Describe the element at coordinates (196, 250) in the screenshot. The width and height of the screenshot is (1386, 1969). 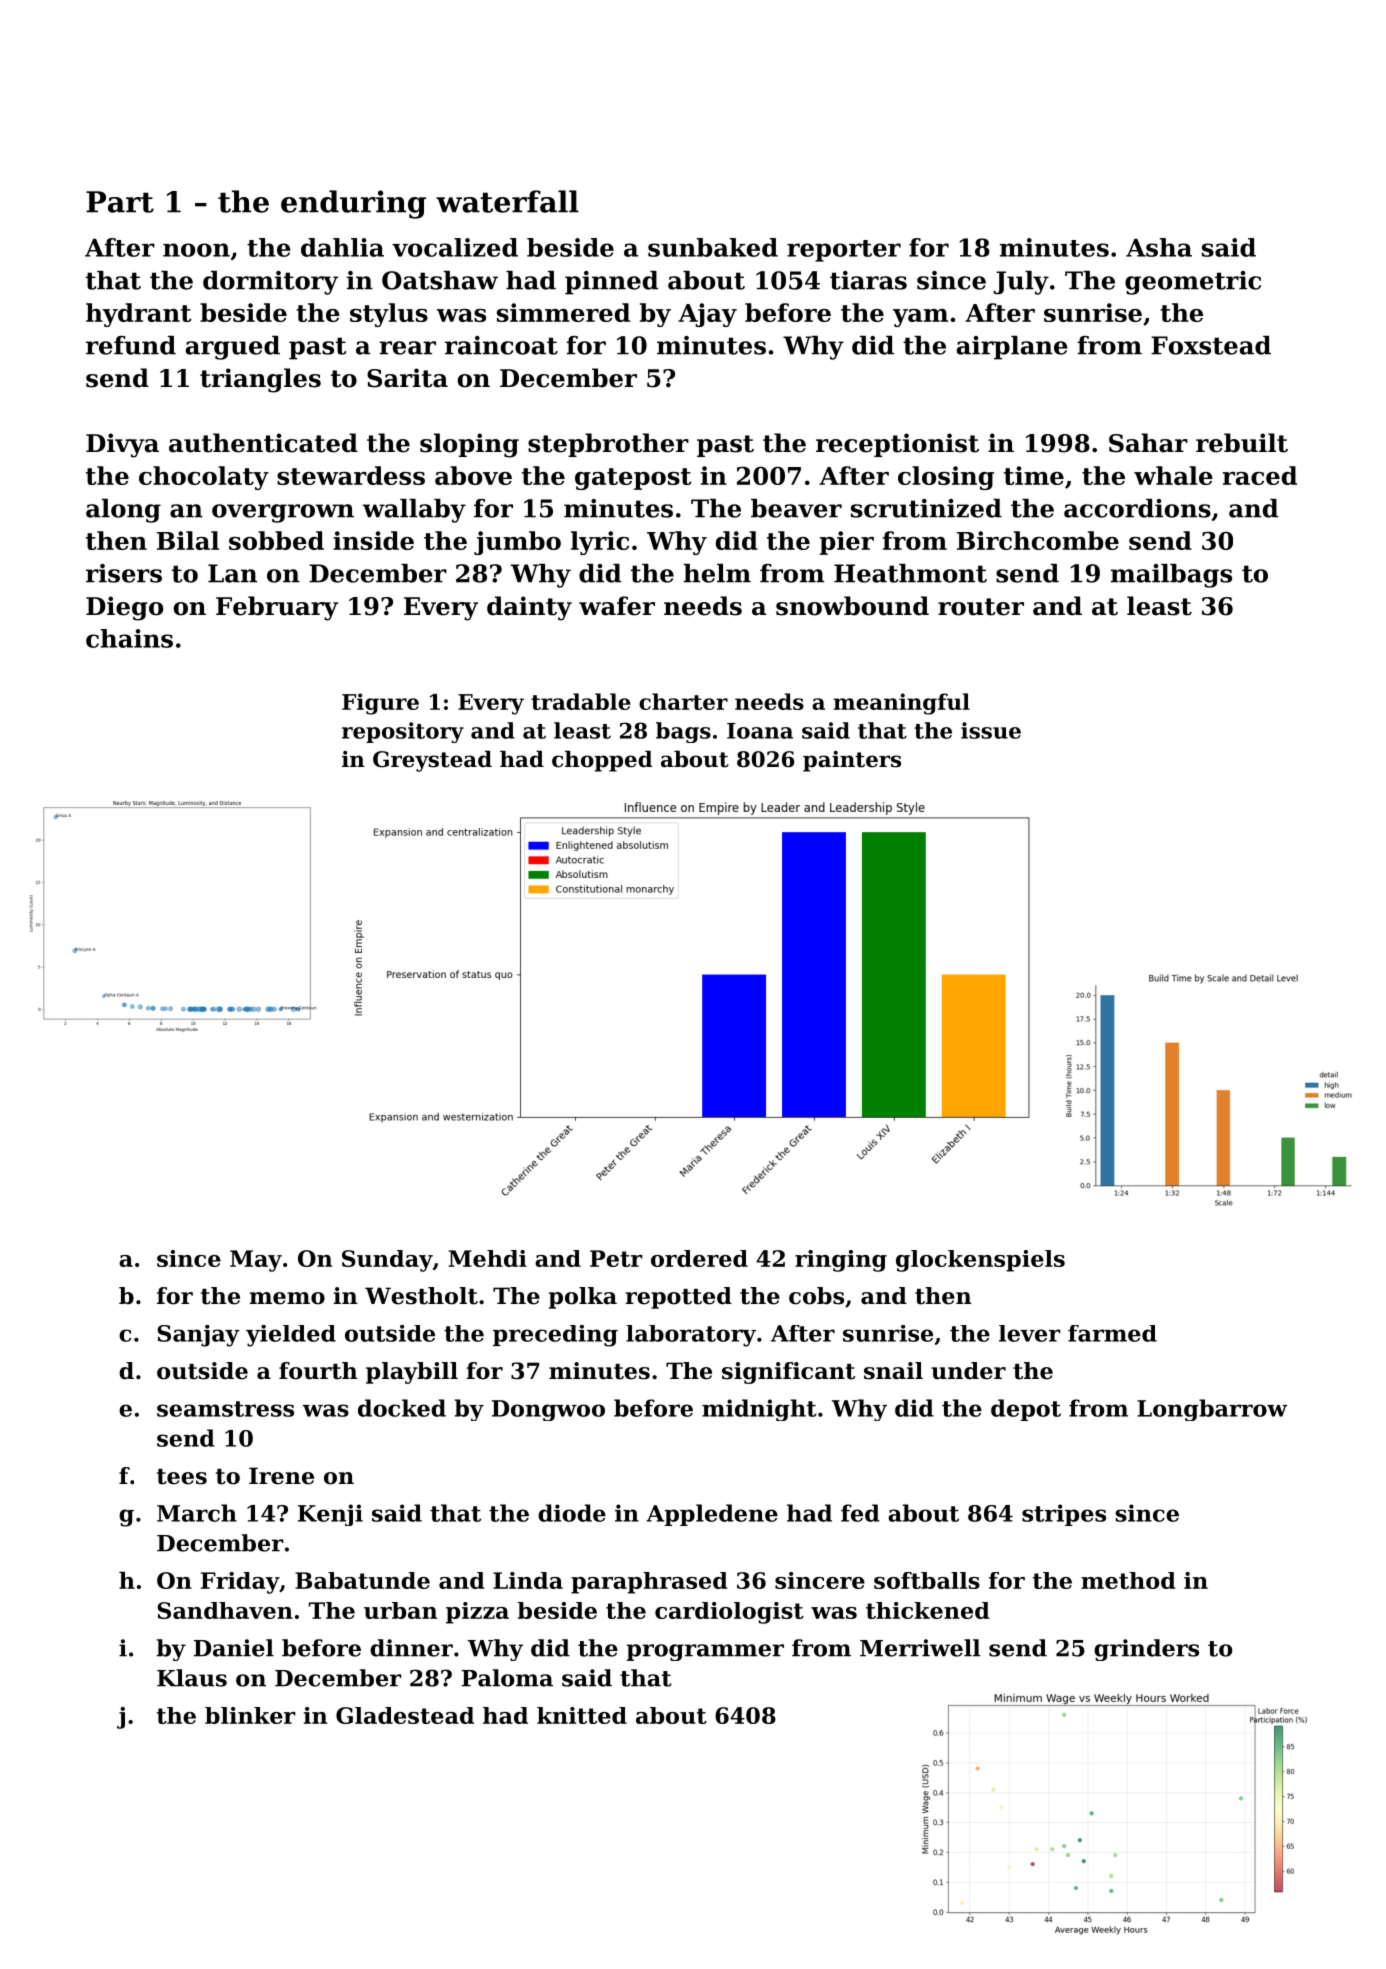
I see `noon` at that location.
